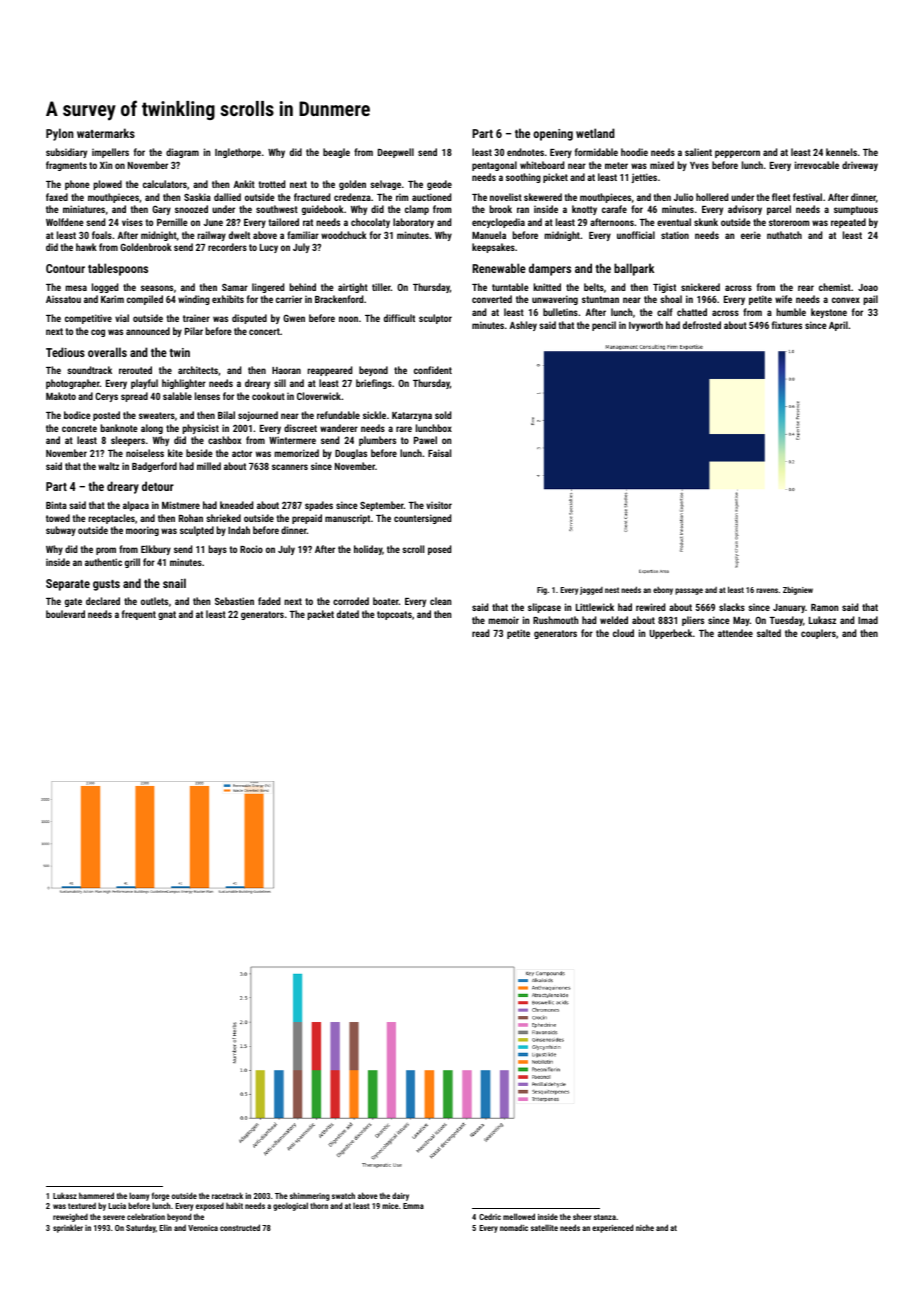 The image size is (924, 1308). What do you see at coordinates (595, 133) in the screenshot?
I see `wetland` at bounding box center [595, 133].
